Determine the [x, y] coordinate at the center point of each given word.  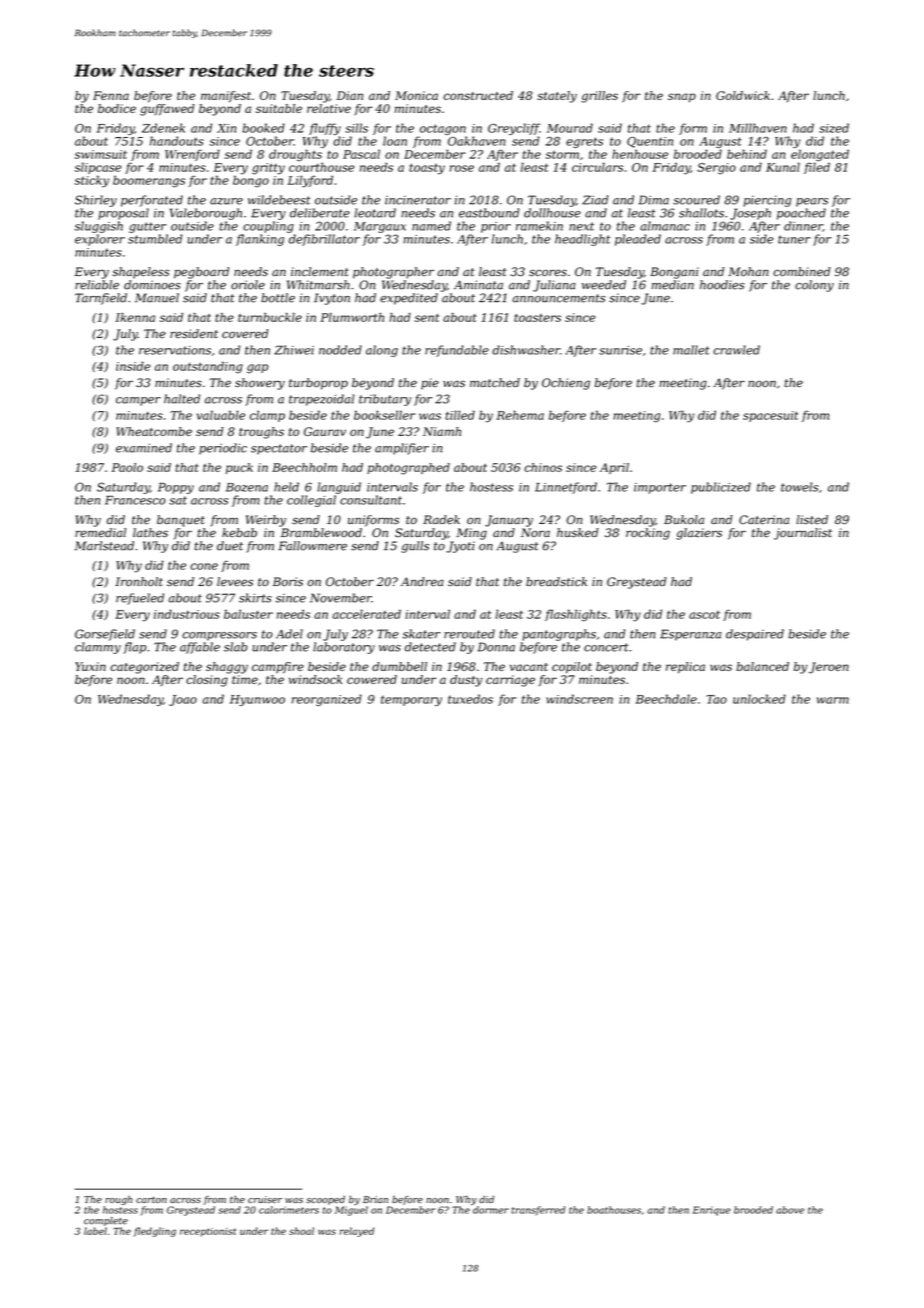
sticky [92, 181]
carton [151, 1199]
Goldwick [743, 95]
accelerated [366, 614]
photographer [393, 273]
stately [557, 97]
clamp [267, 416]
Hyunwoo [257, 700]
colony [814, 286]
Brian [375, 1199]
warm [833, 700]
